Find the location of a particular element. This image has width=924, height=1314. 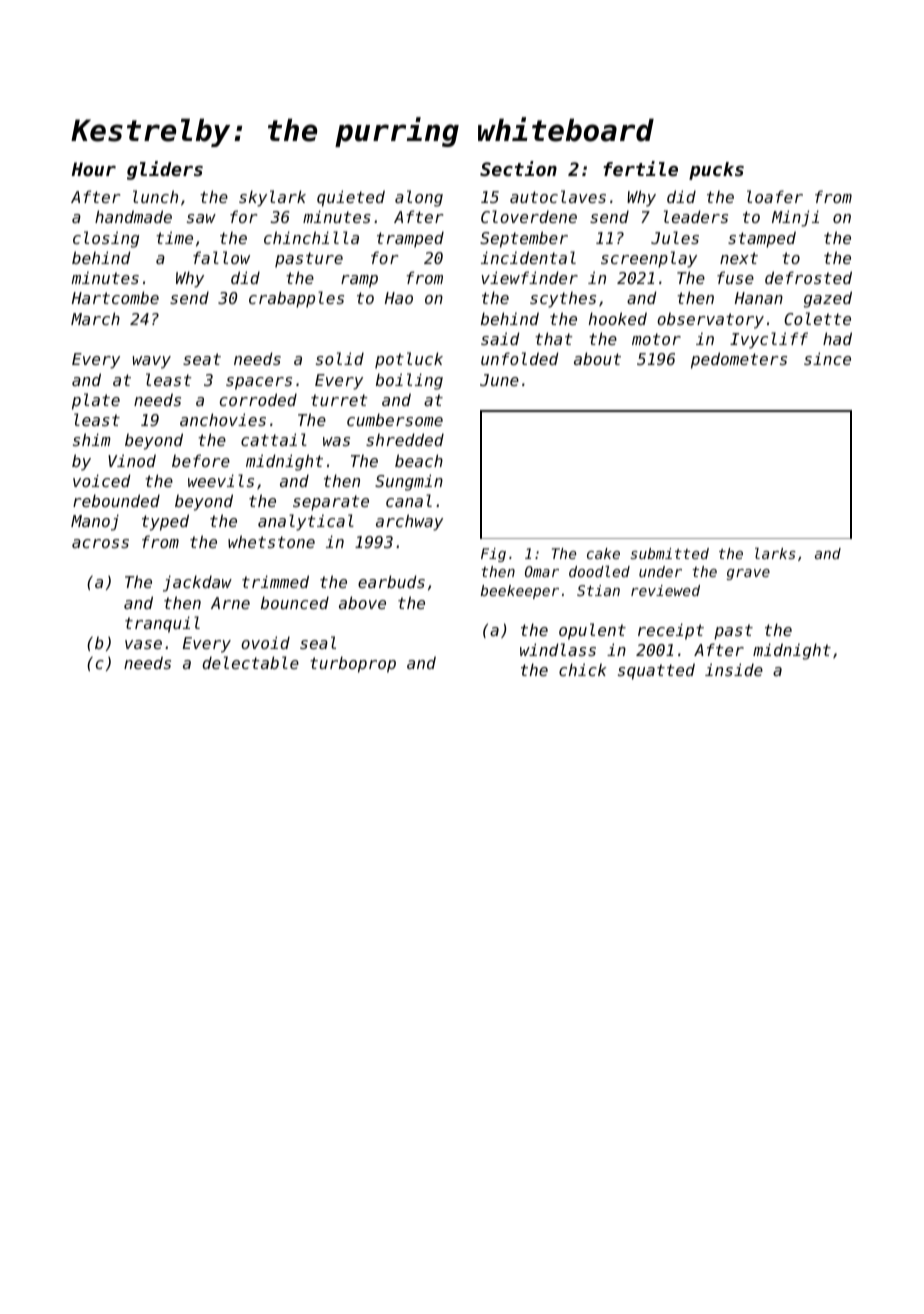

larks is located at coordinates (775, 553).
